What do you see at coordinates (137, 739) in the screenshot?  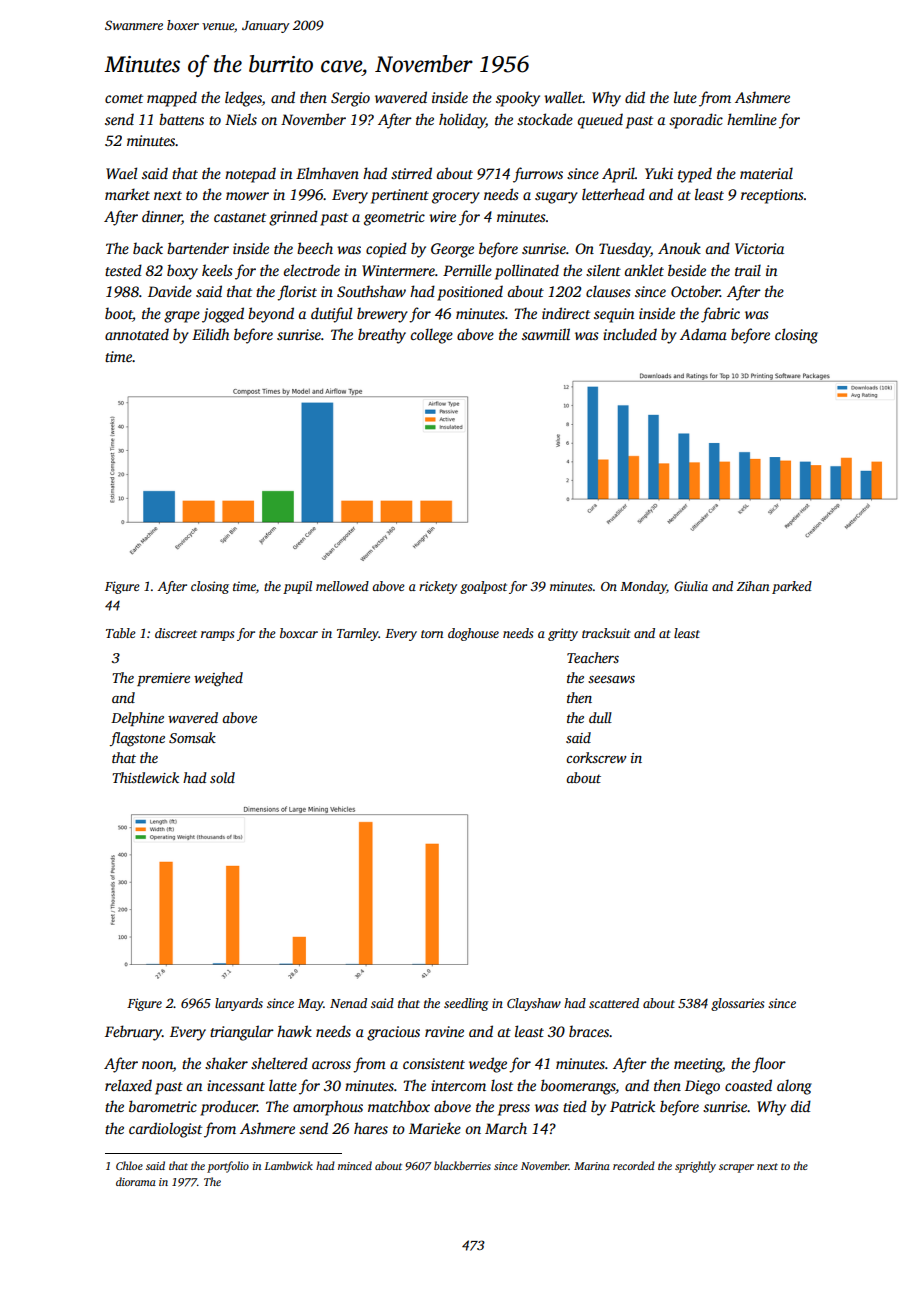 I see `flagstone` at bounding box center [137, 739].
